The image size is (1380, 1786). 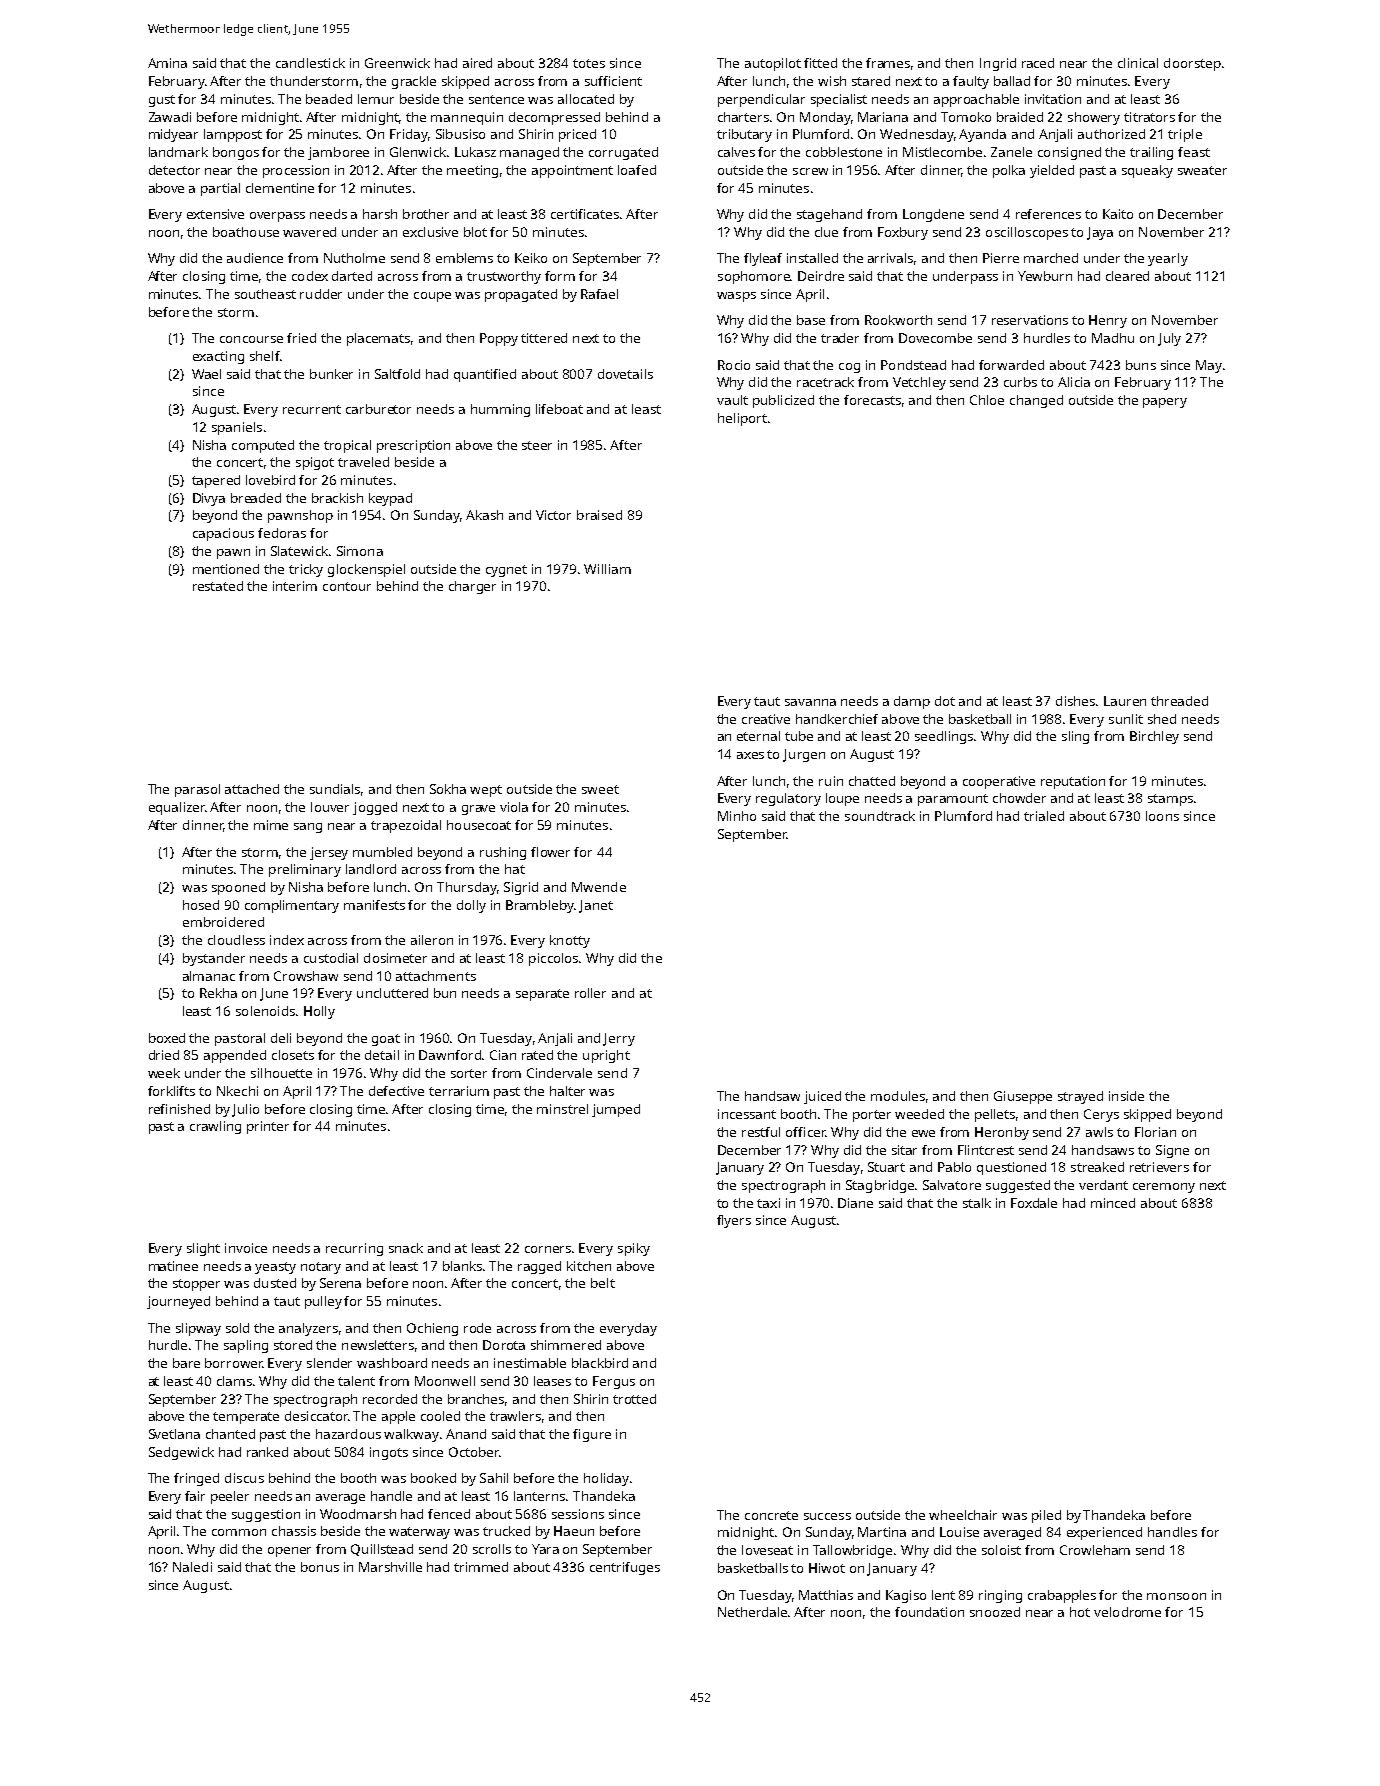 What do you see at coordinates (171, 1091) in the screenshot?
I see `forklifts` at bounding box center [171, 1091].
